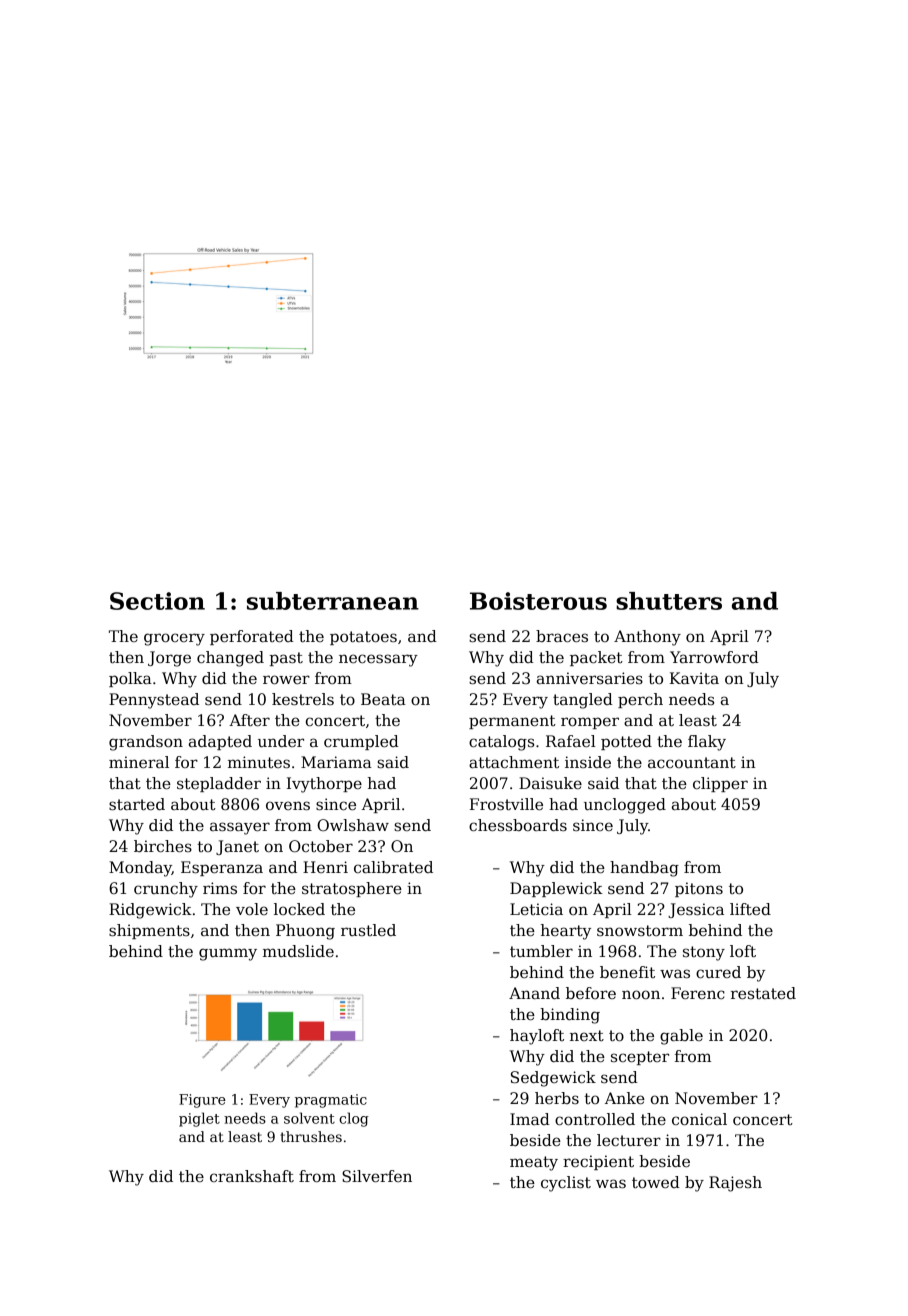  Describe the element at coordinates (331, 1101) in the screenshot. I see `pragmatic` at that location.
